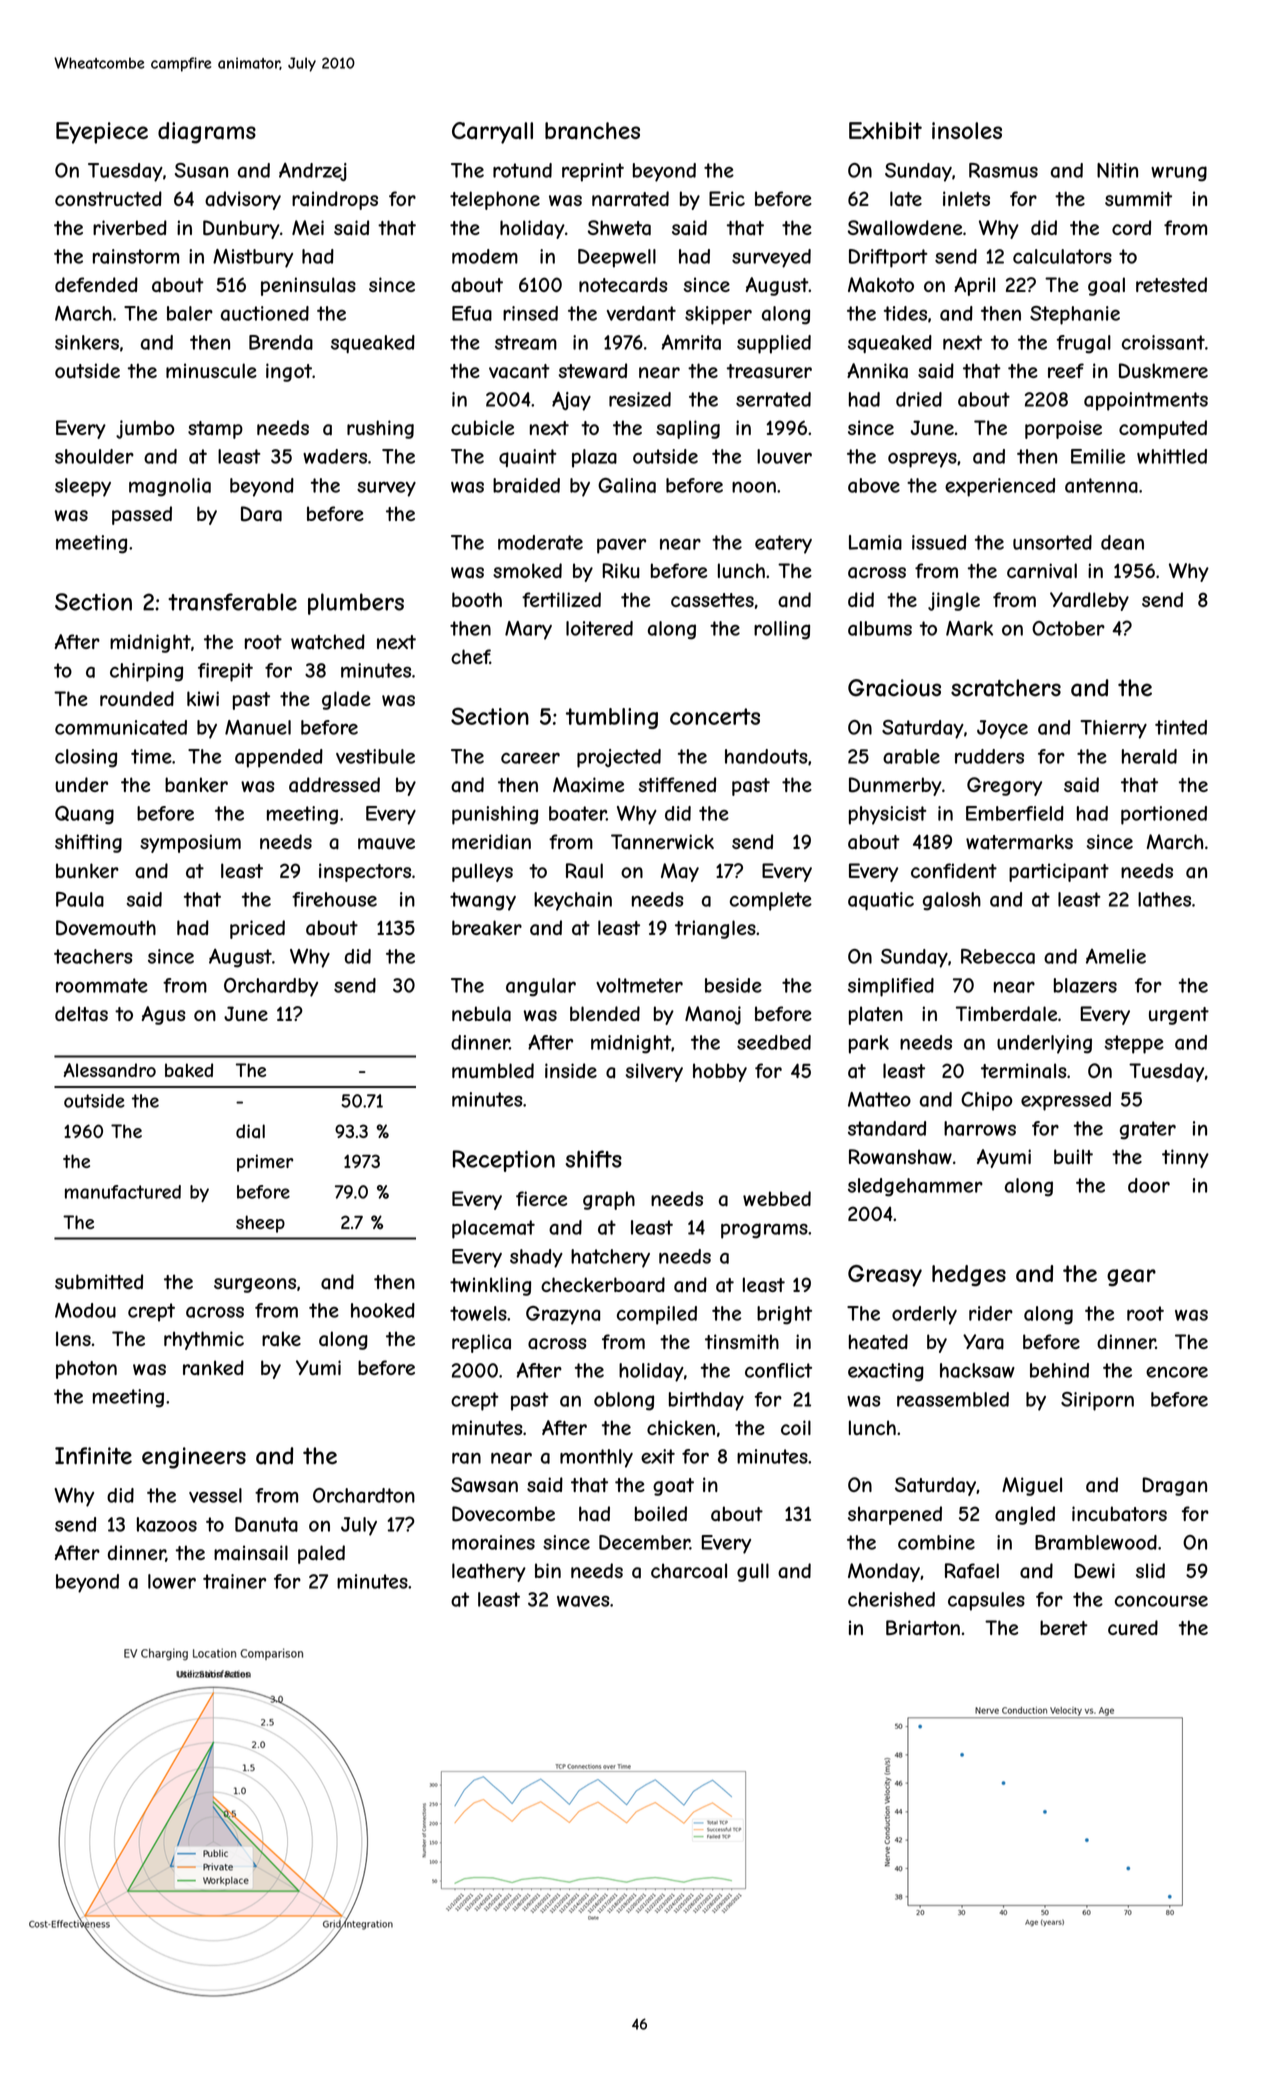  What do you see at coordinates (194, 1458) in the document?
I see `engineers` at bounding box center [194, 1458].
